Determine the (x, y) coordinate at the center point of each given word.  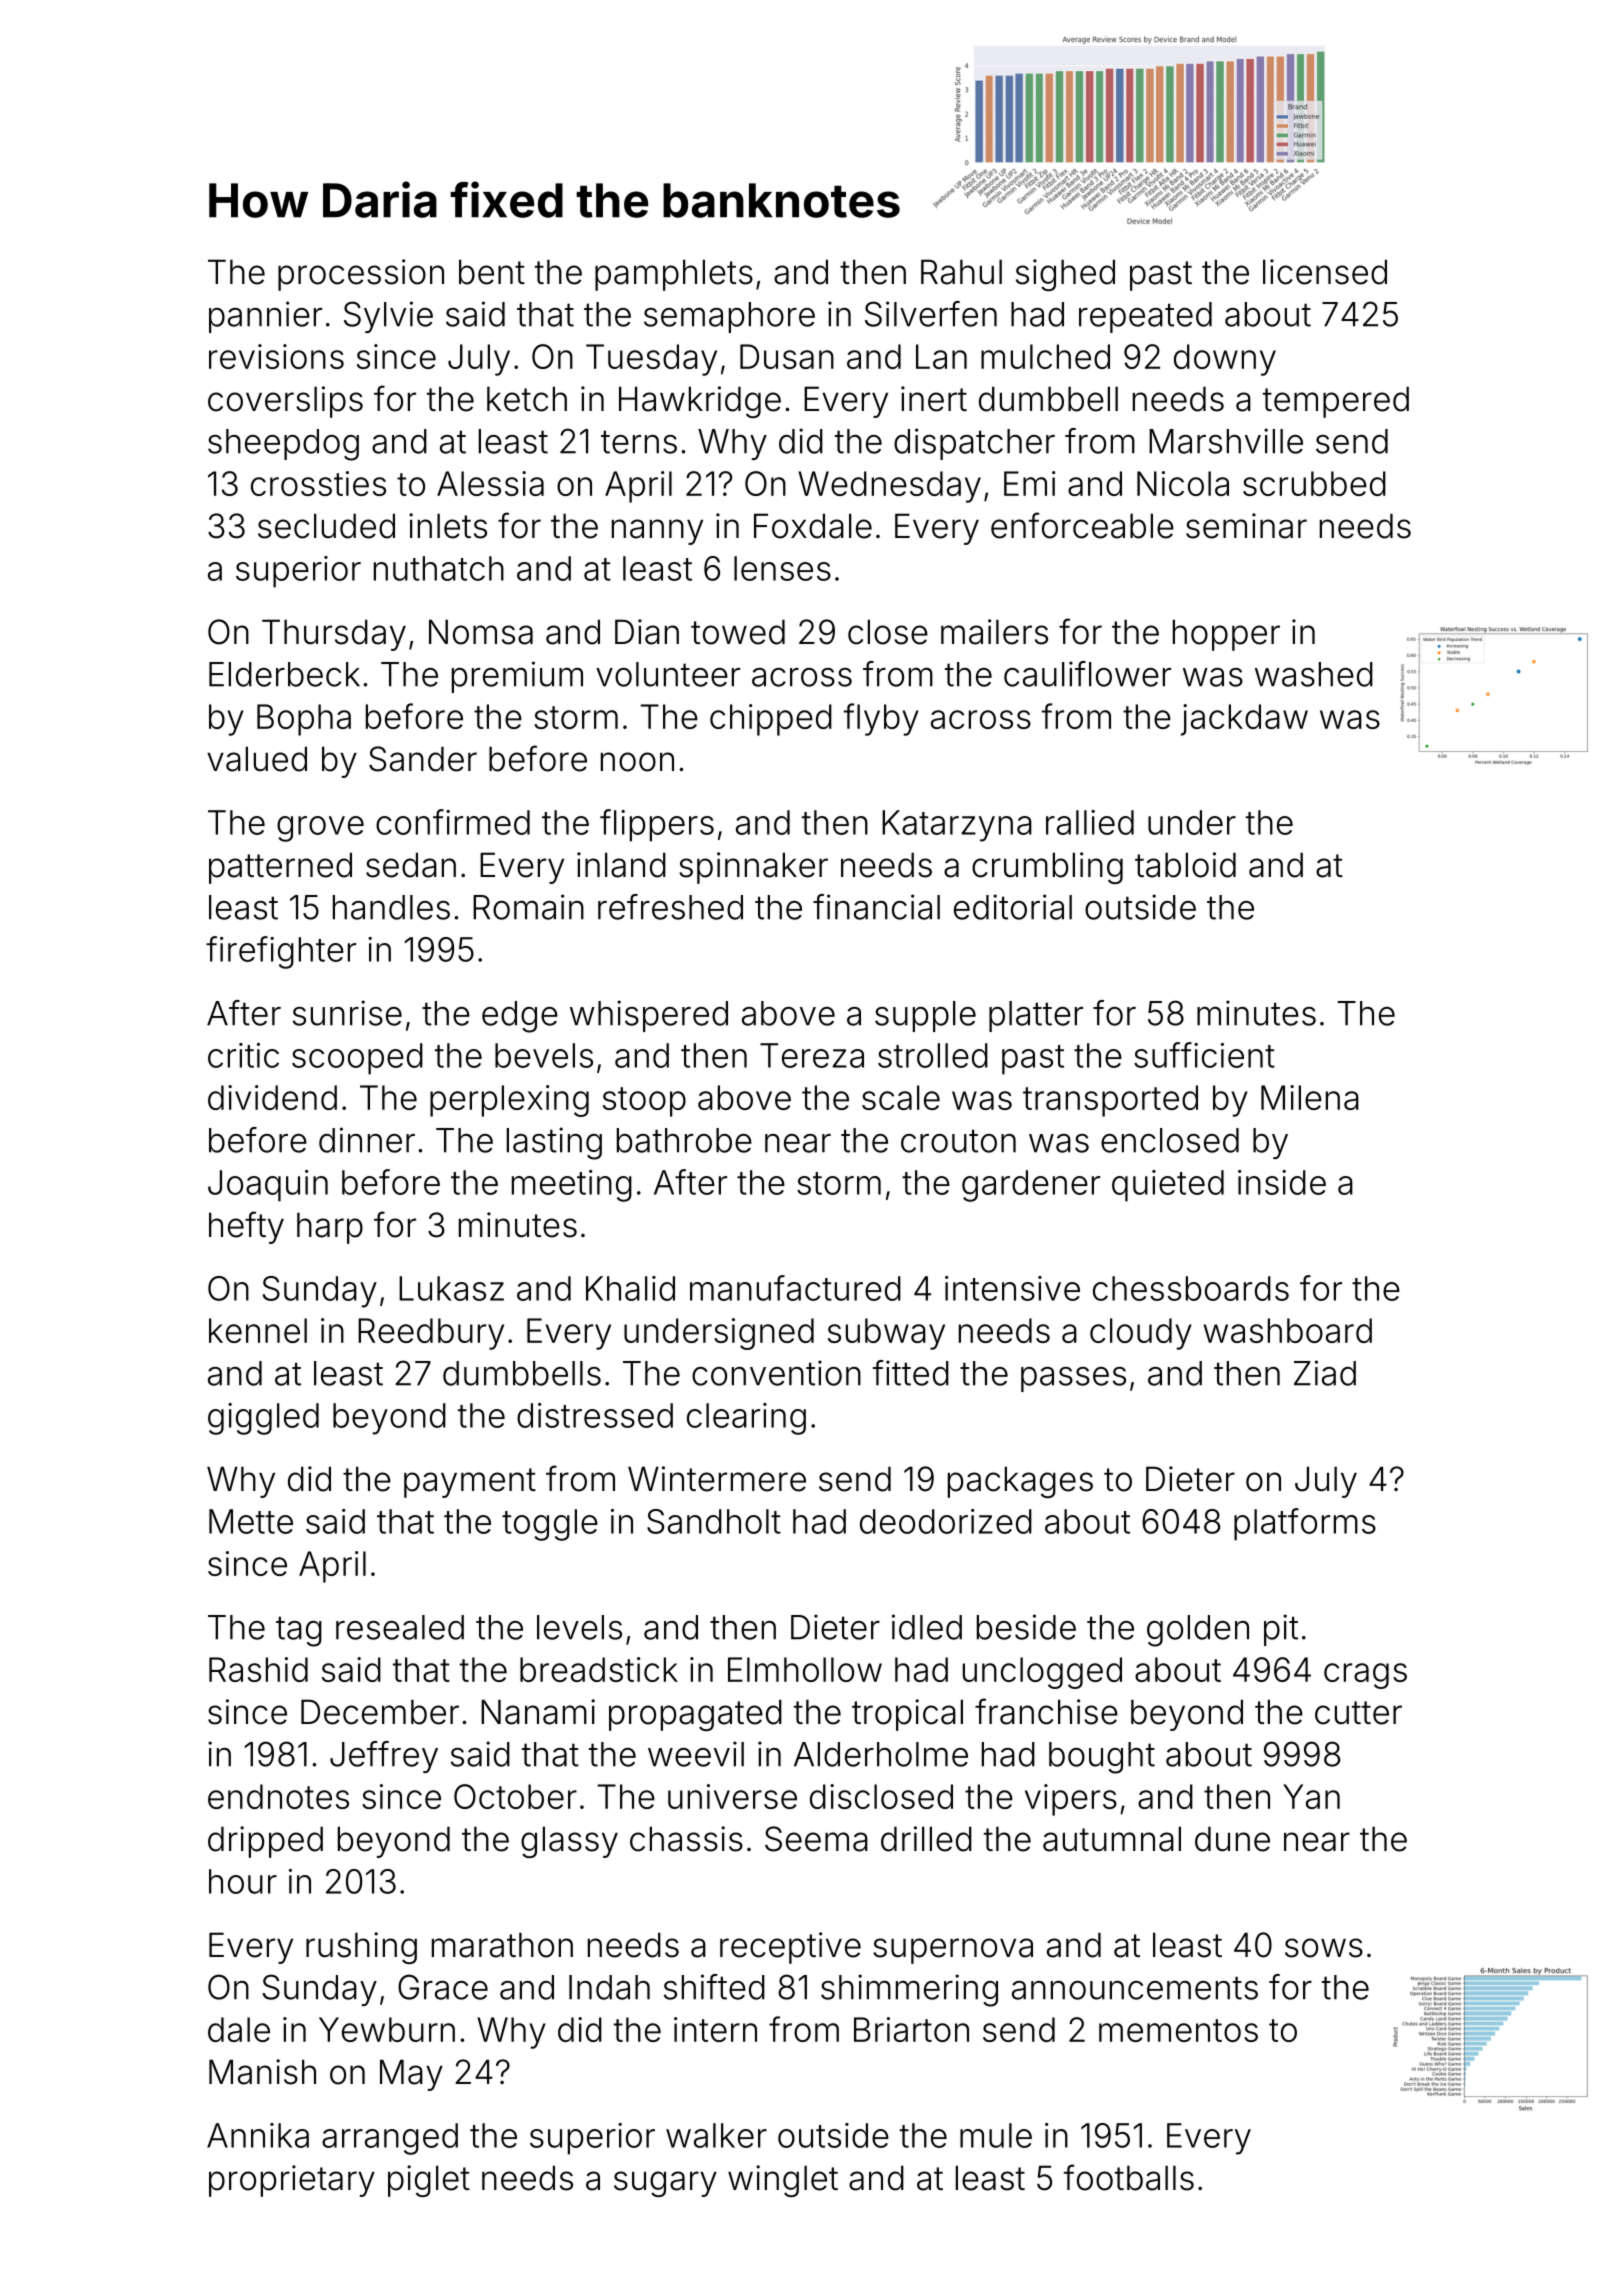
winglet (783, 2181)
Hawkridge (700, 402)
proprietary (292, 2181)
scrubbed (1314, 483)
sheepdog (283, 445)
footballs (1129, 2177)
